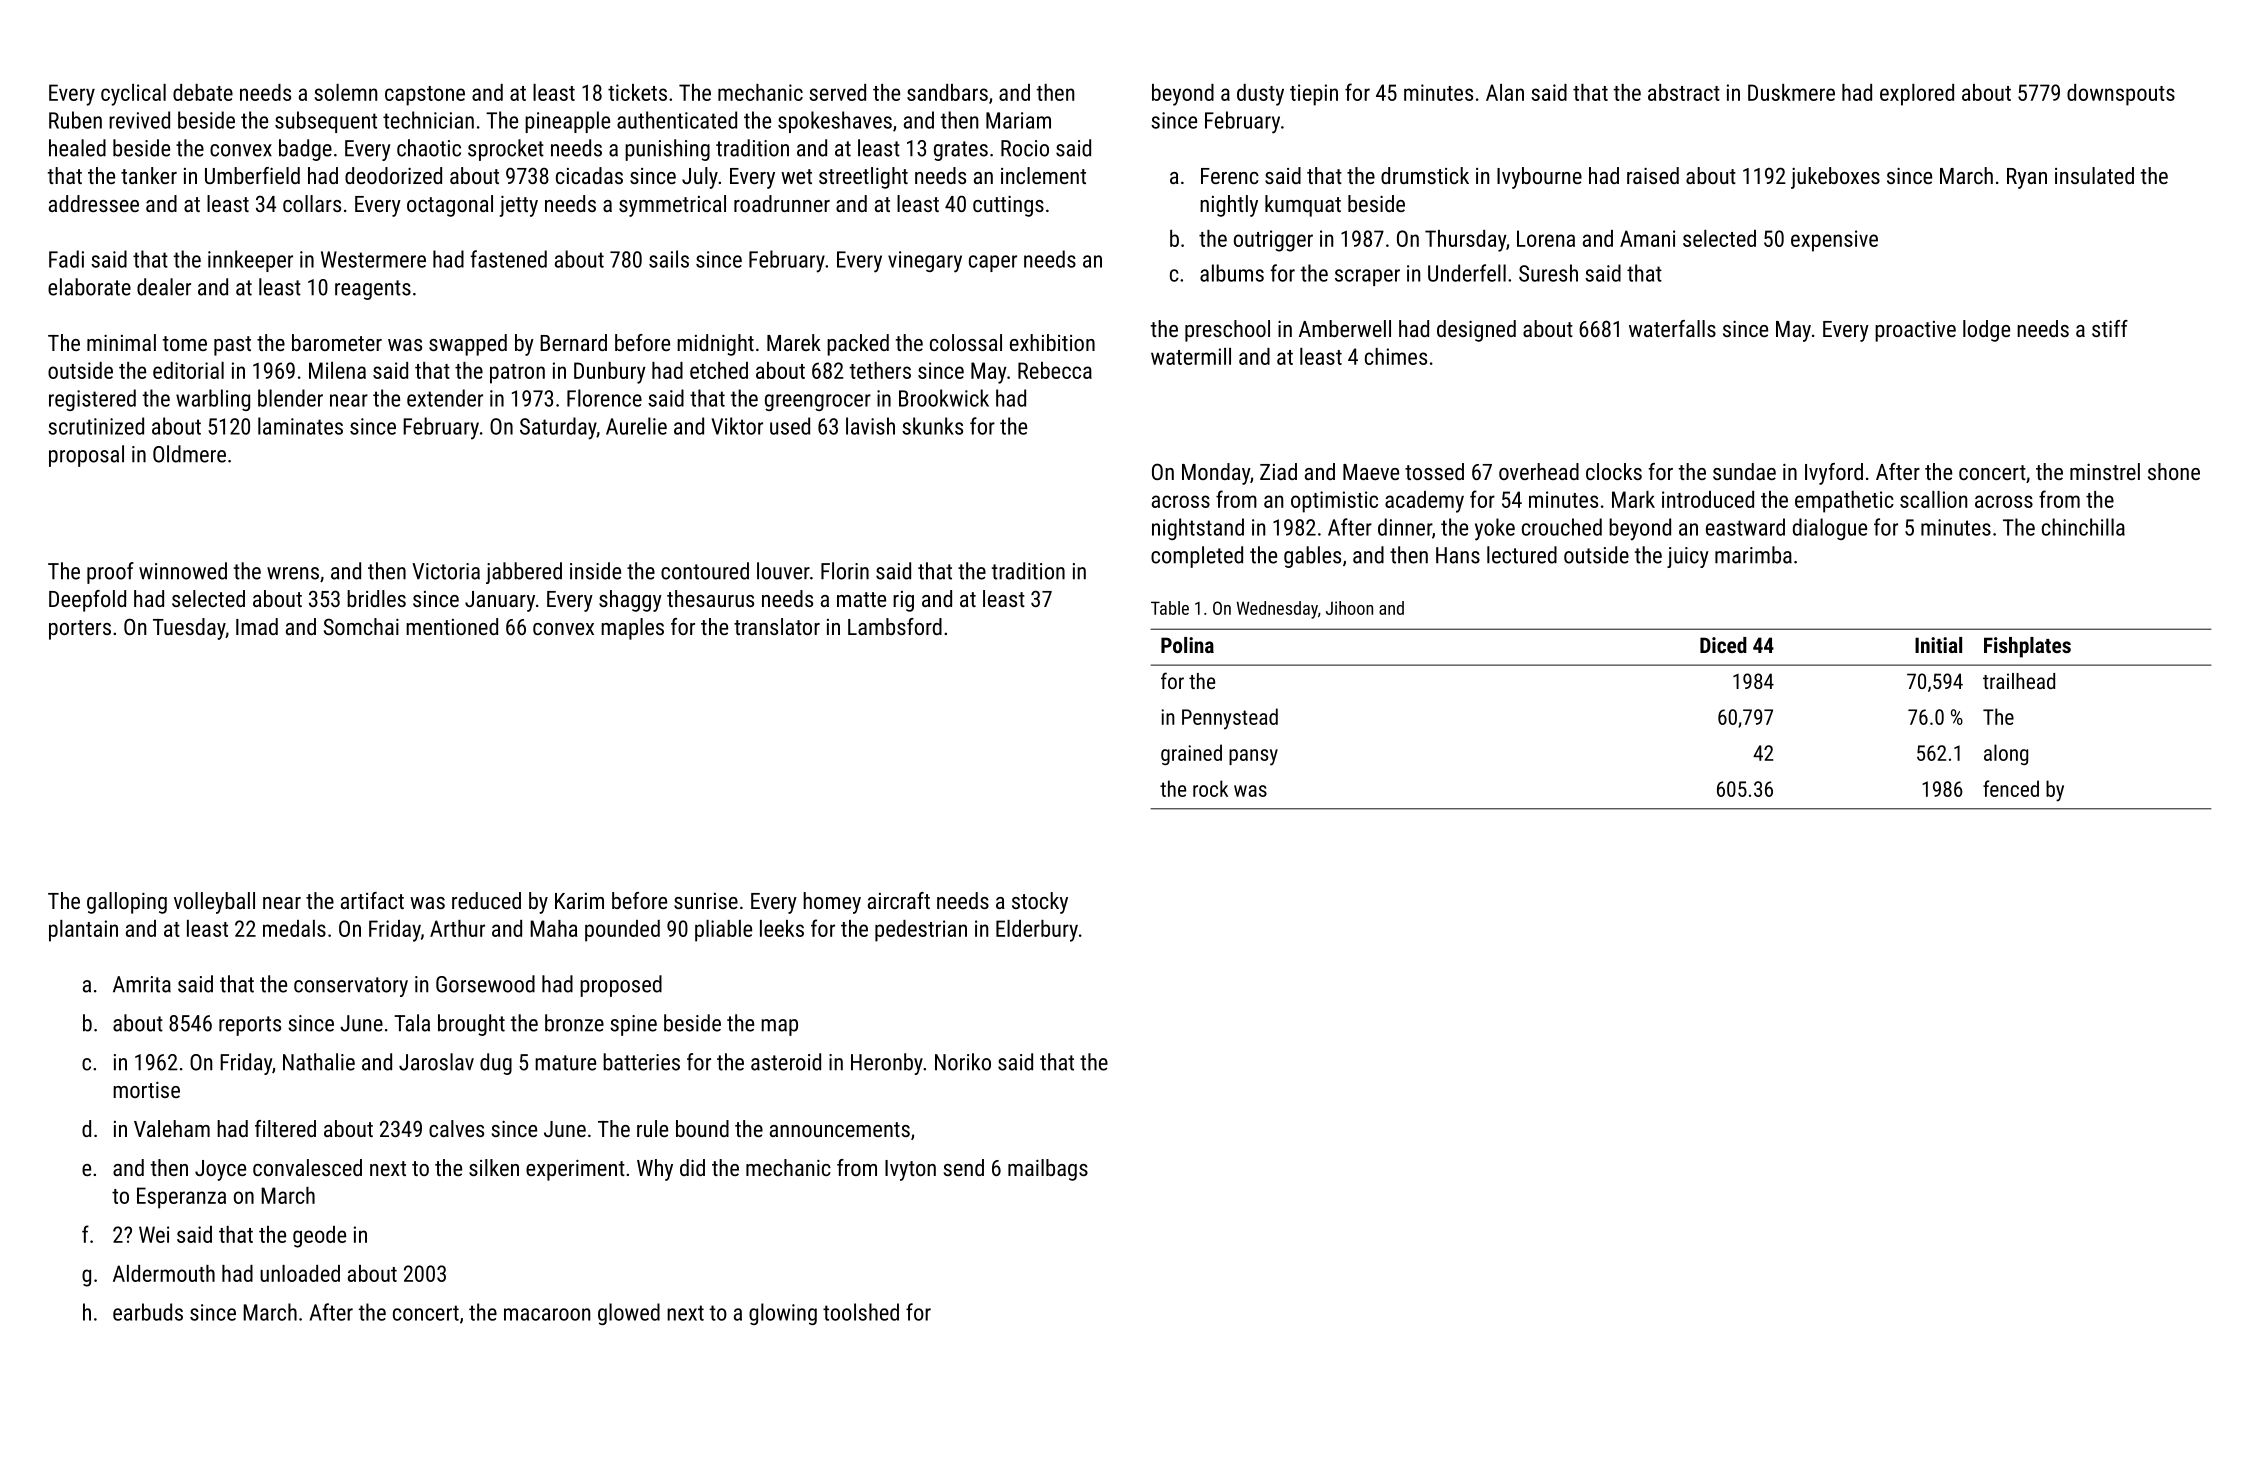  I want to click on unloaded, so click(300, 1273).
